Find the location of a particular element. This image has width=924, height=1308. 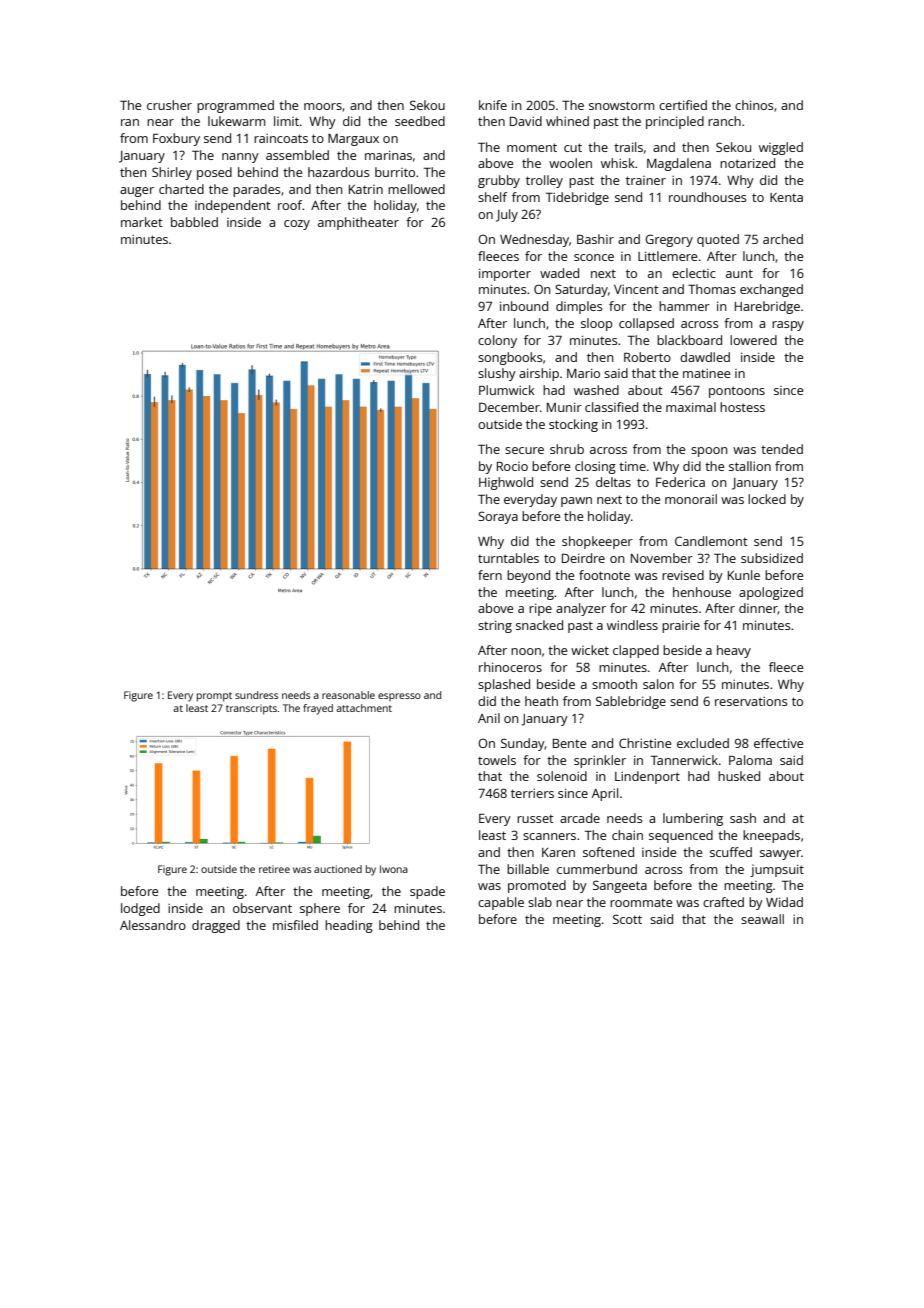

snacked is located at coordinates (539, 625).
